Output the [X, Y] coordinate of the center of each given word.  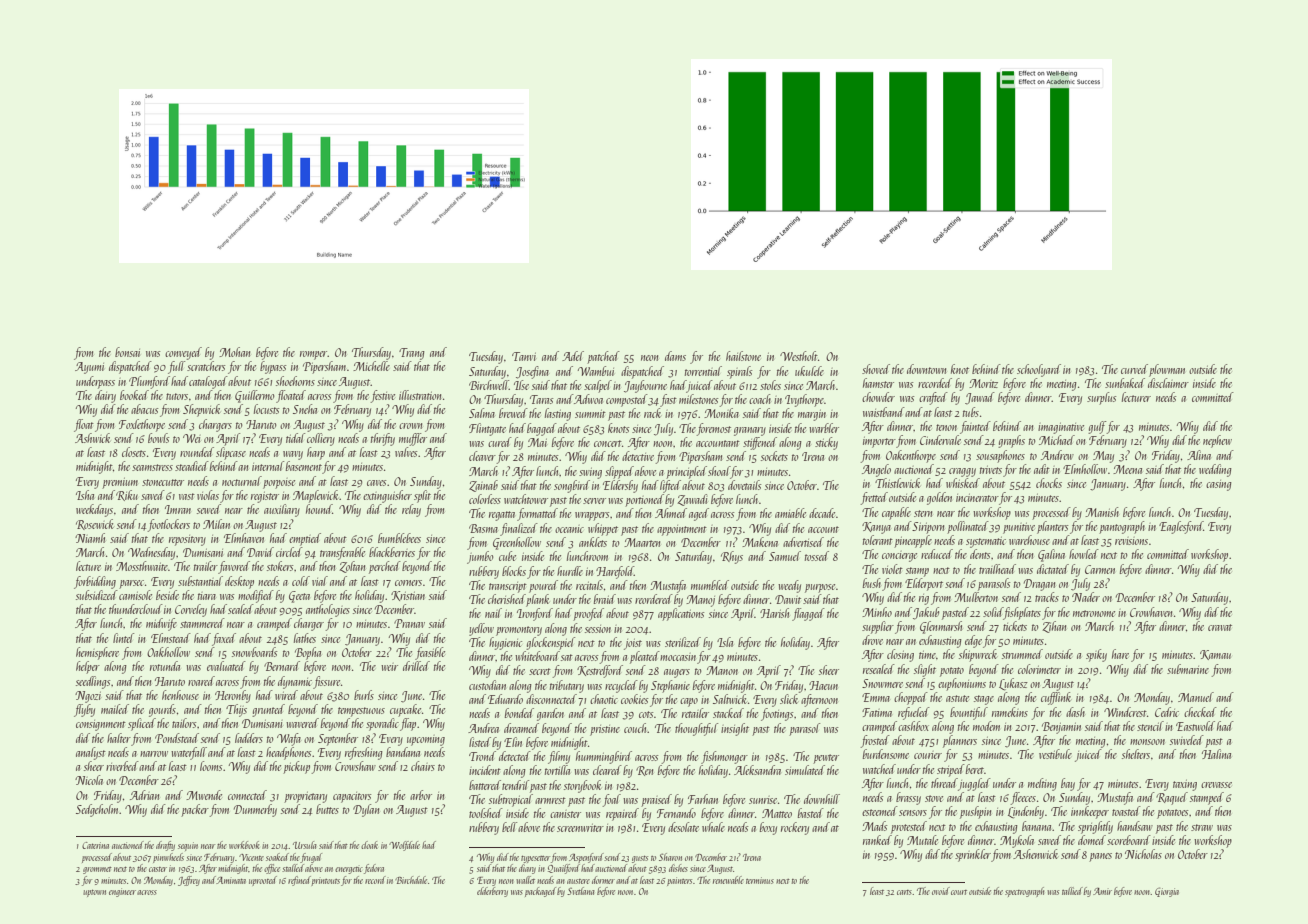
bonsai [127, 352]
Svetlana [581, 891]
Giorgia [1167, 892]
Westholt [799, 356]
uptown [94, 893]
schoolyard [1039, 370]
